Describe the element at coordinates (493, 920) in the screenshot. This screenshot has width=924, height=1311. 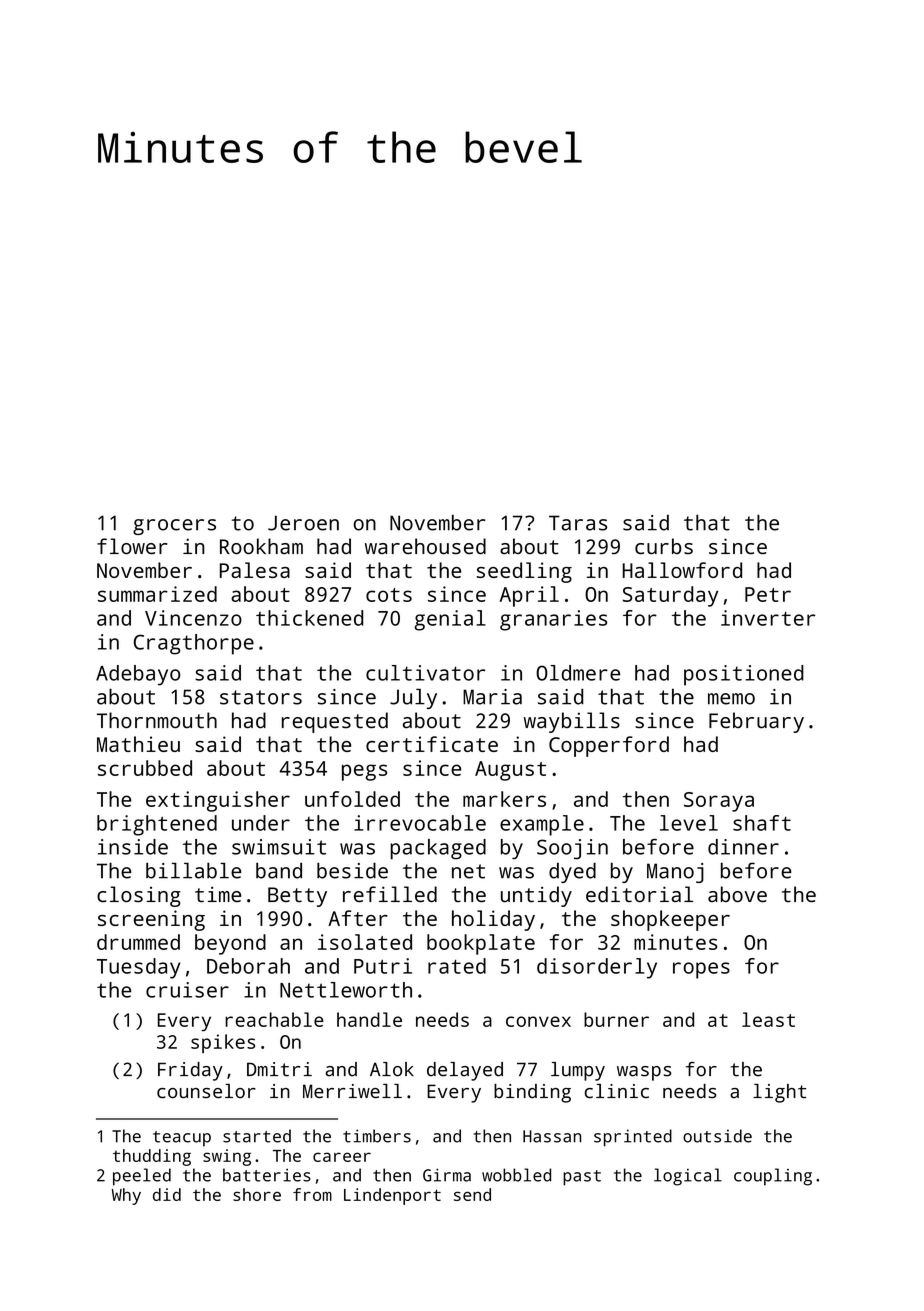
I see `holiday` at that location.
